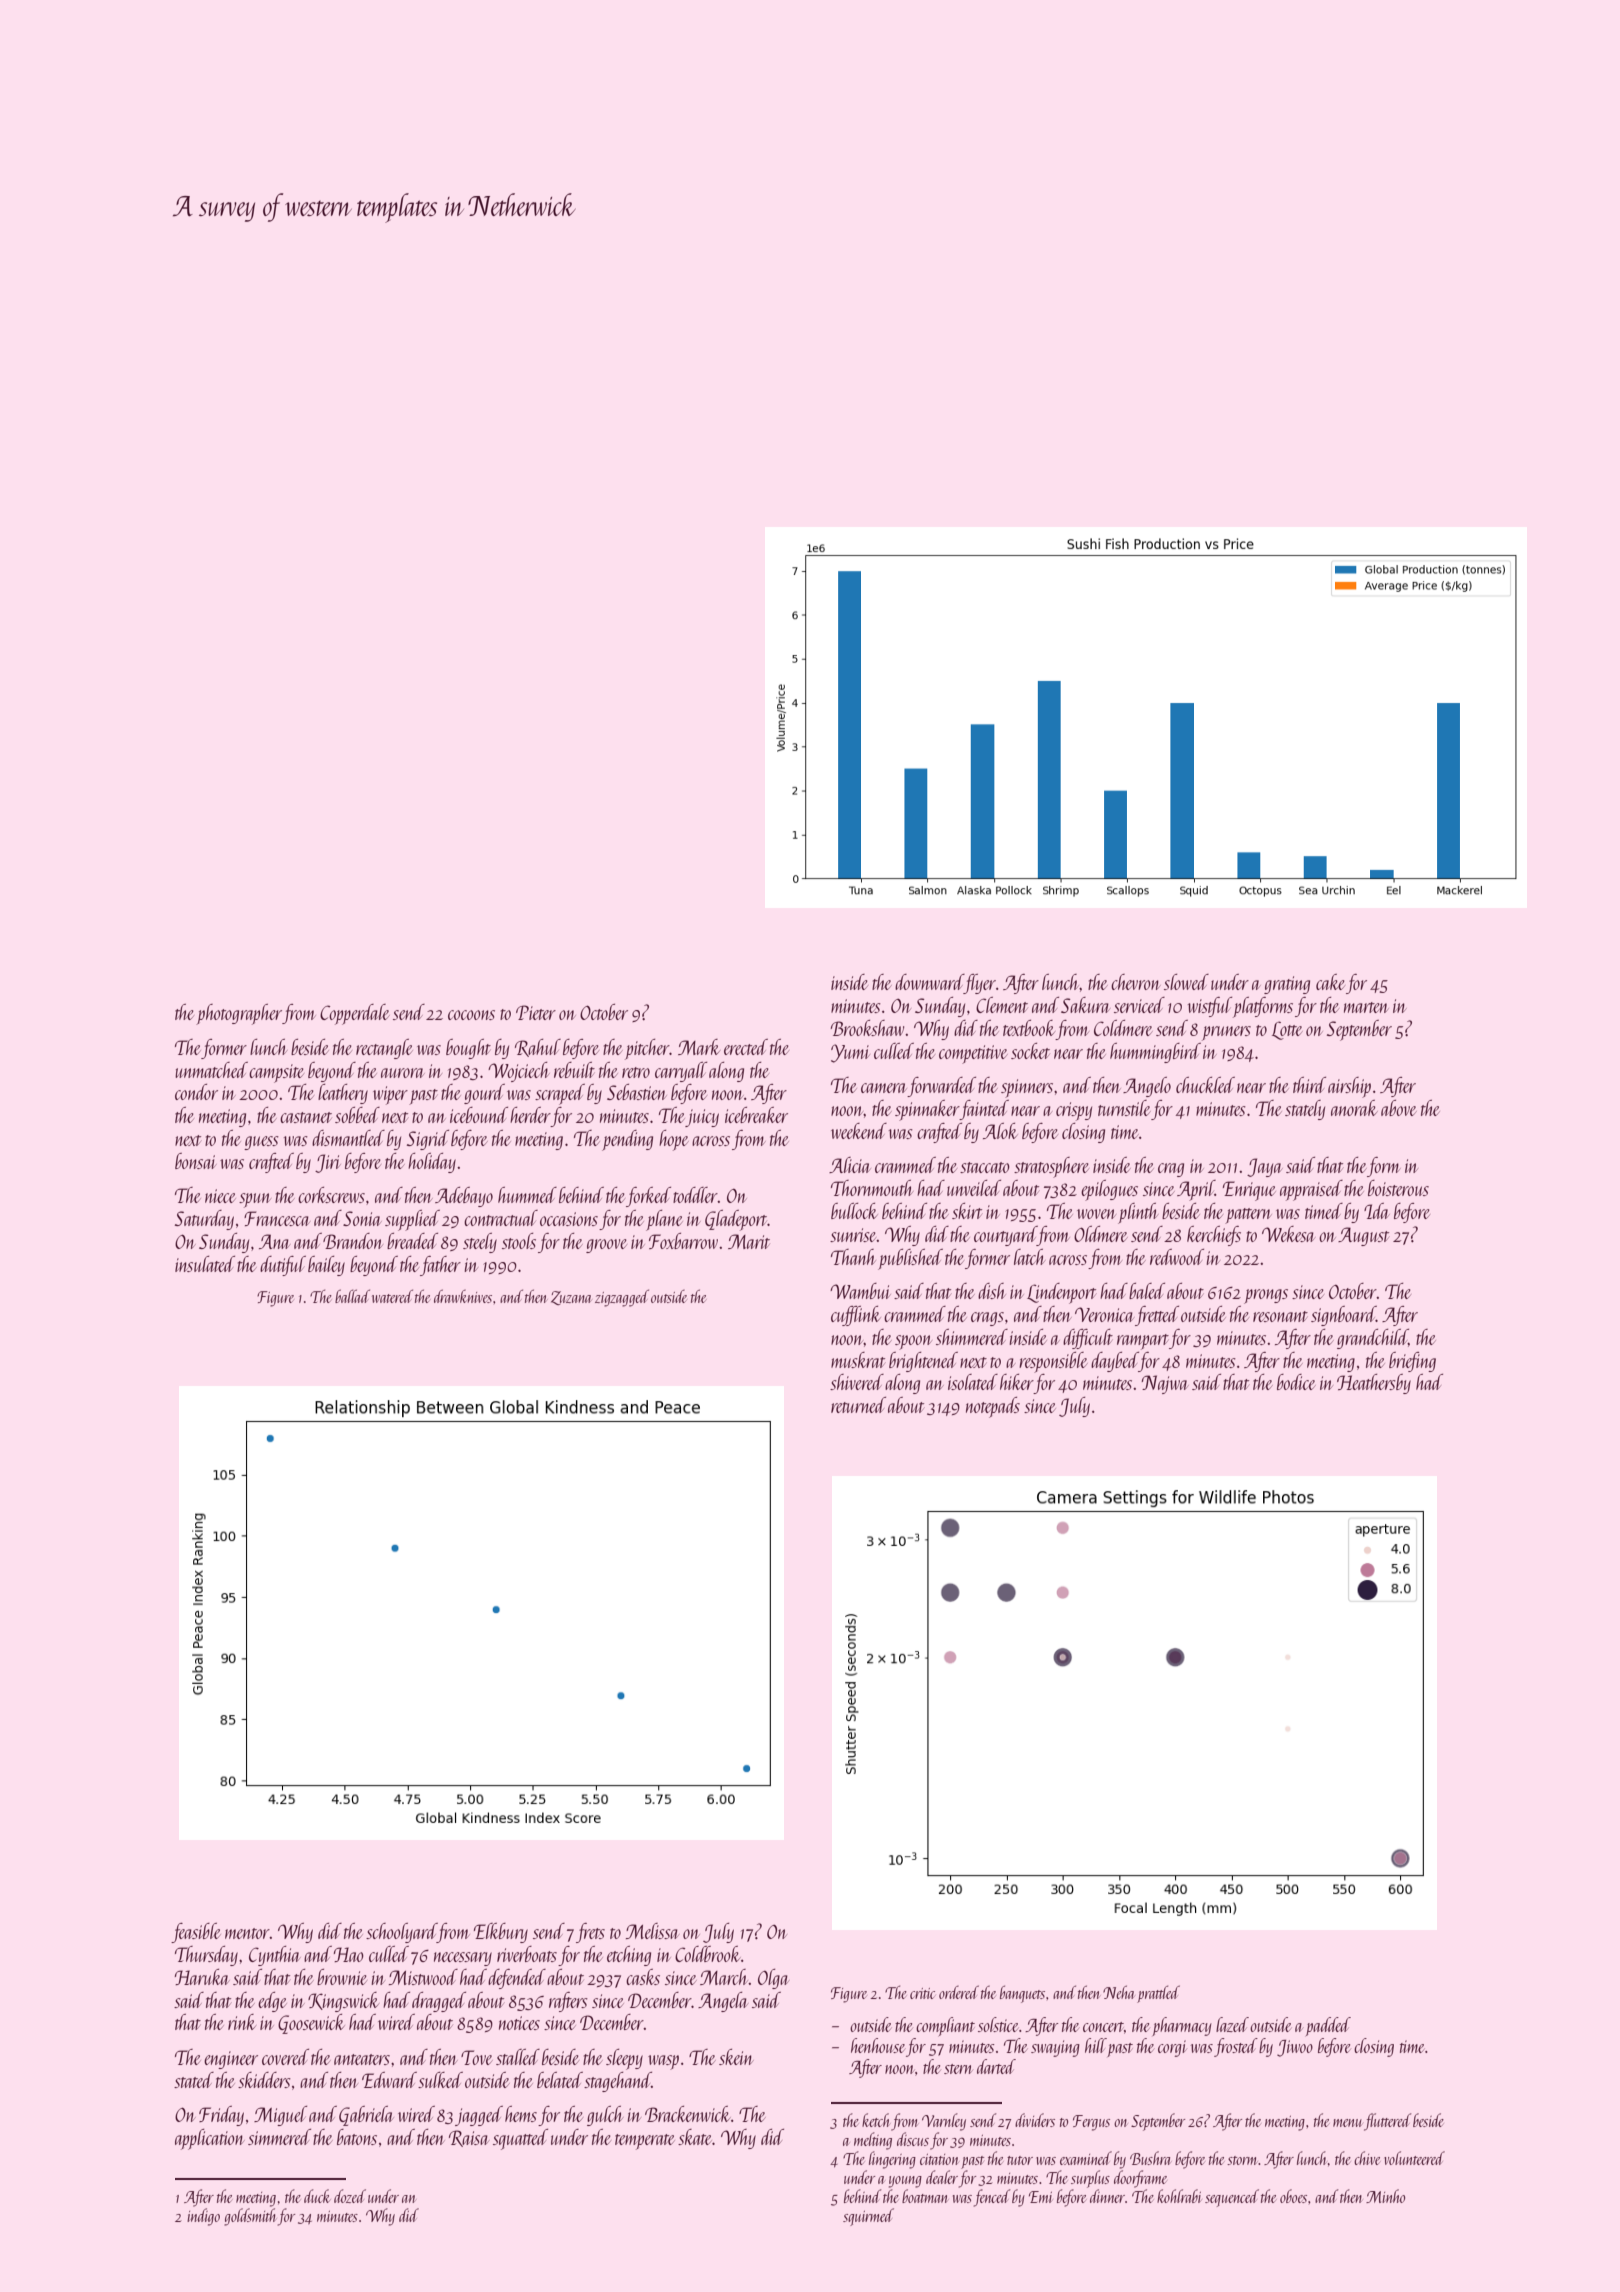  What do you see at coordinates (858, 1405) in the screenshot?
I see `returned` at bounding box center [858, 1405].
